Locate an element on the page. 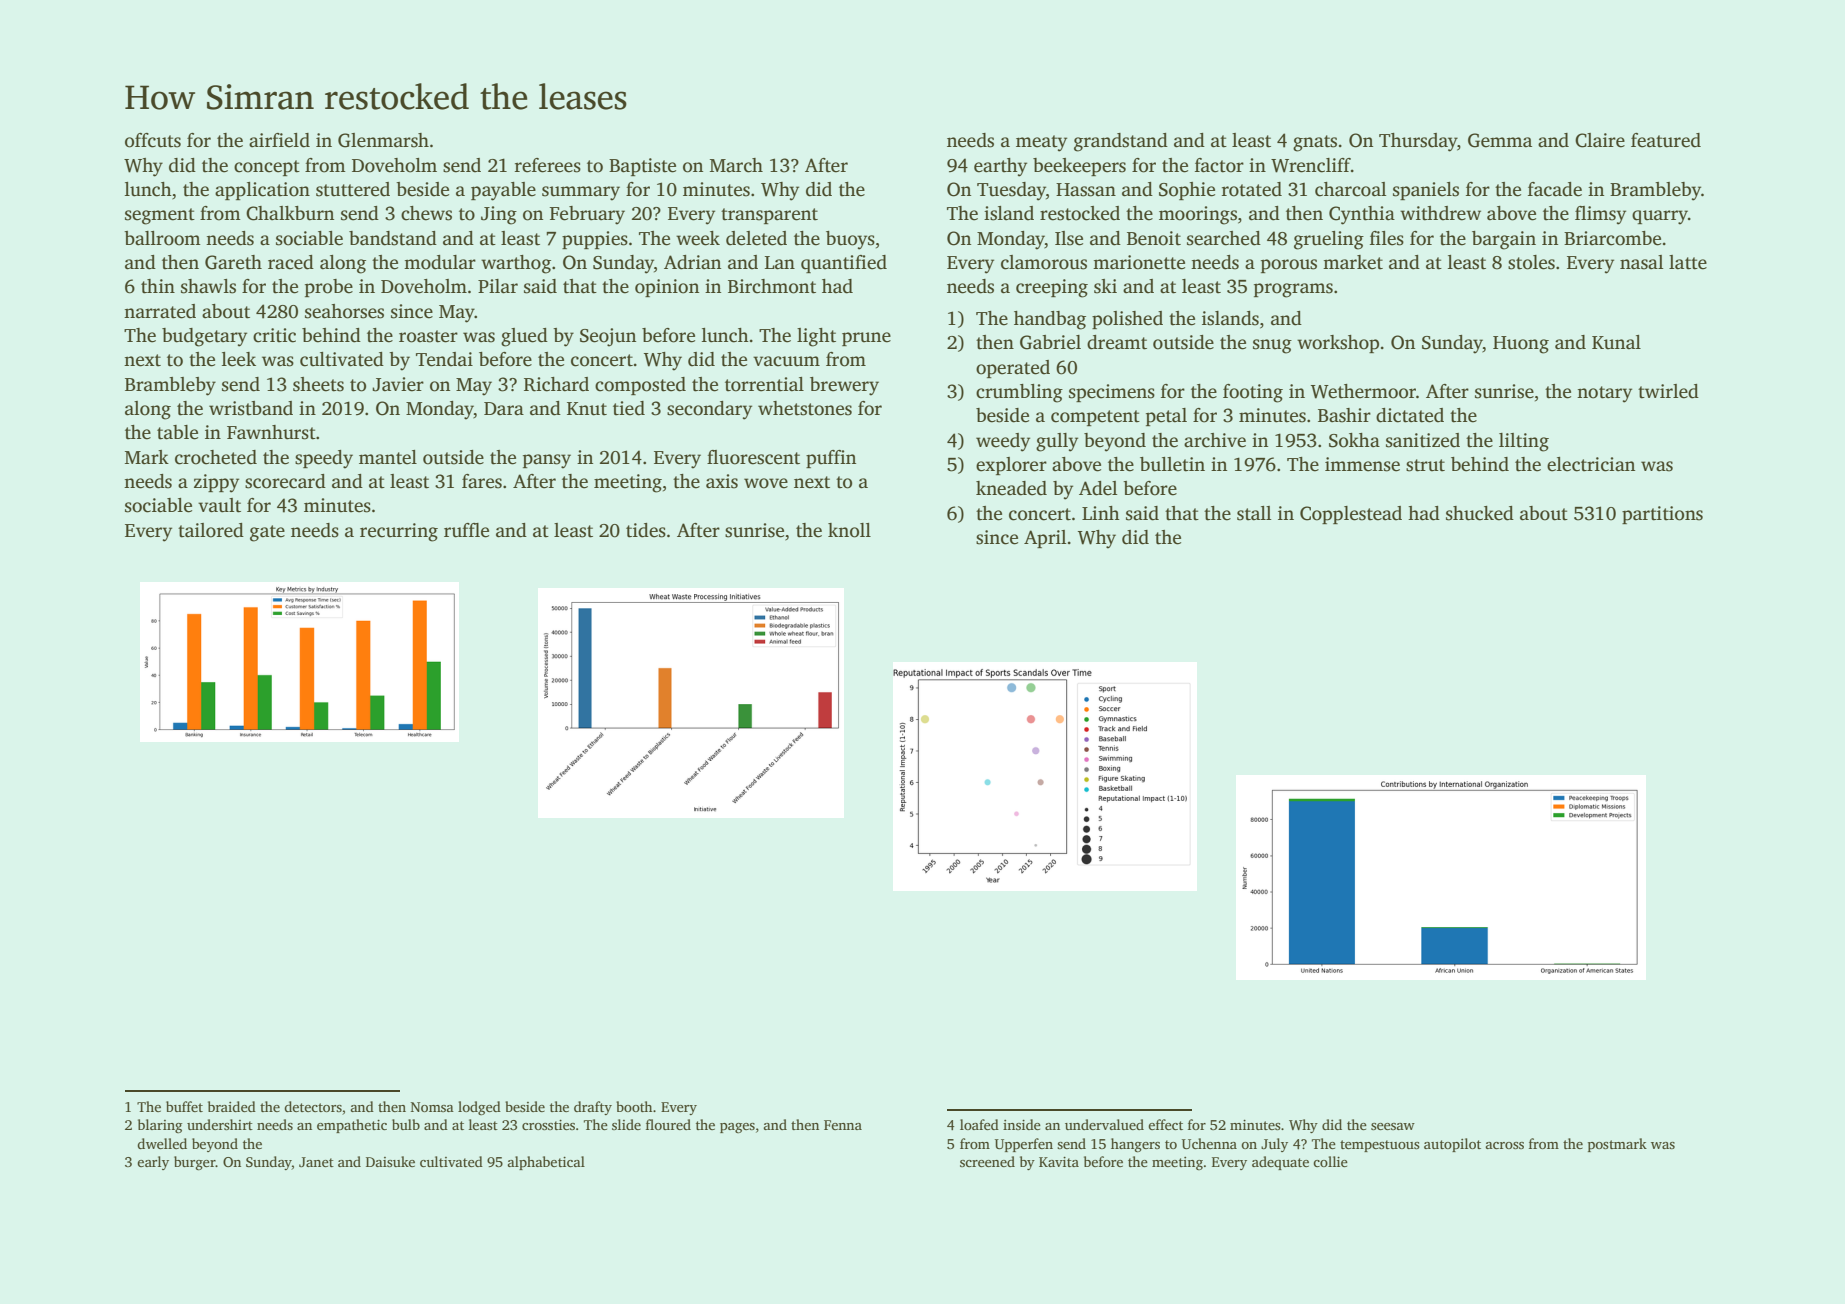  Nomsa is located at coordinates (432, 1107).
